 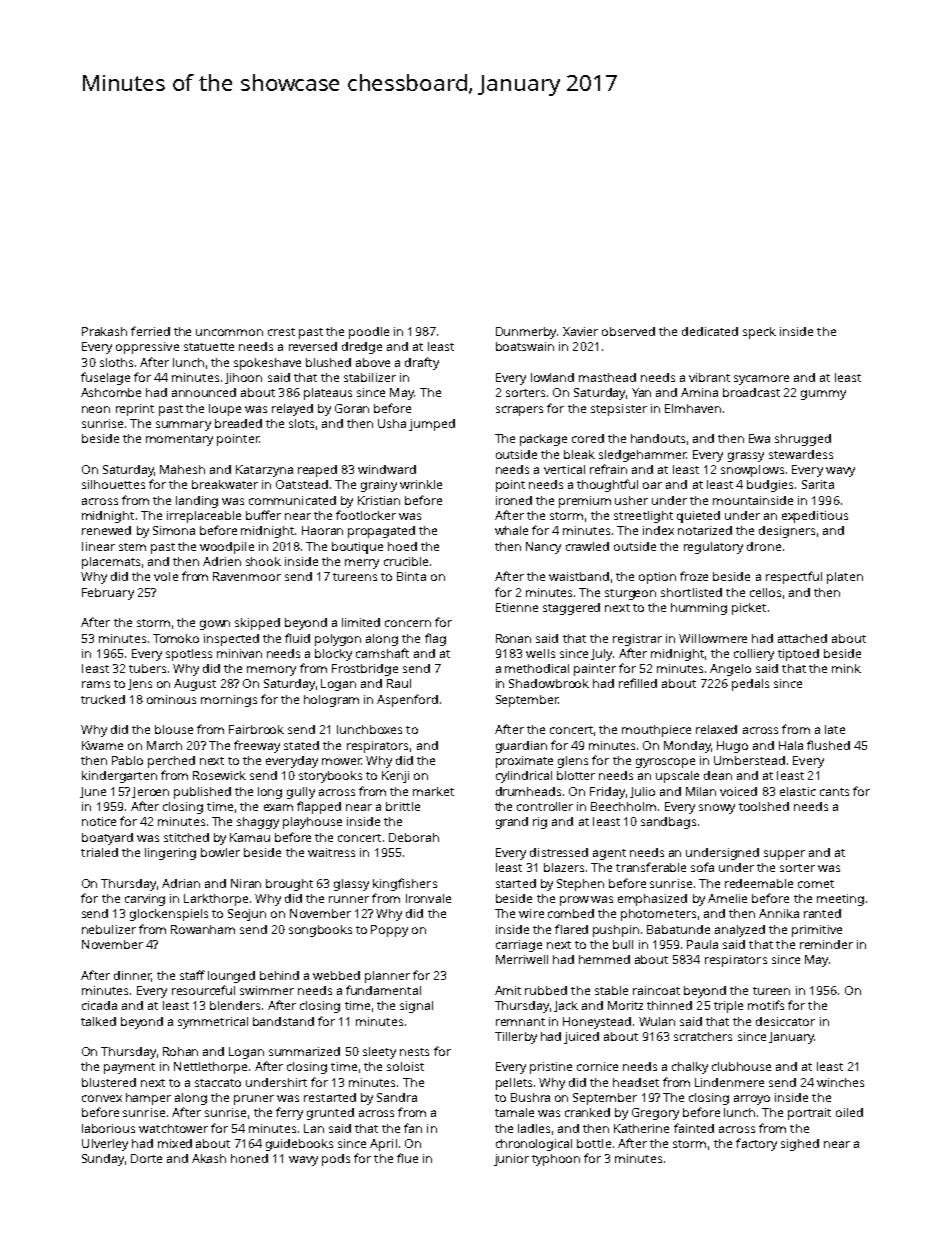 I want to click on rams, so click(x=96, y=684).
